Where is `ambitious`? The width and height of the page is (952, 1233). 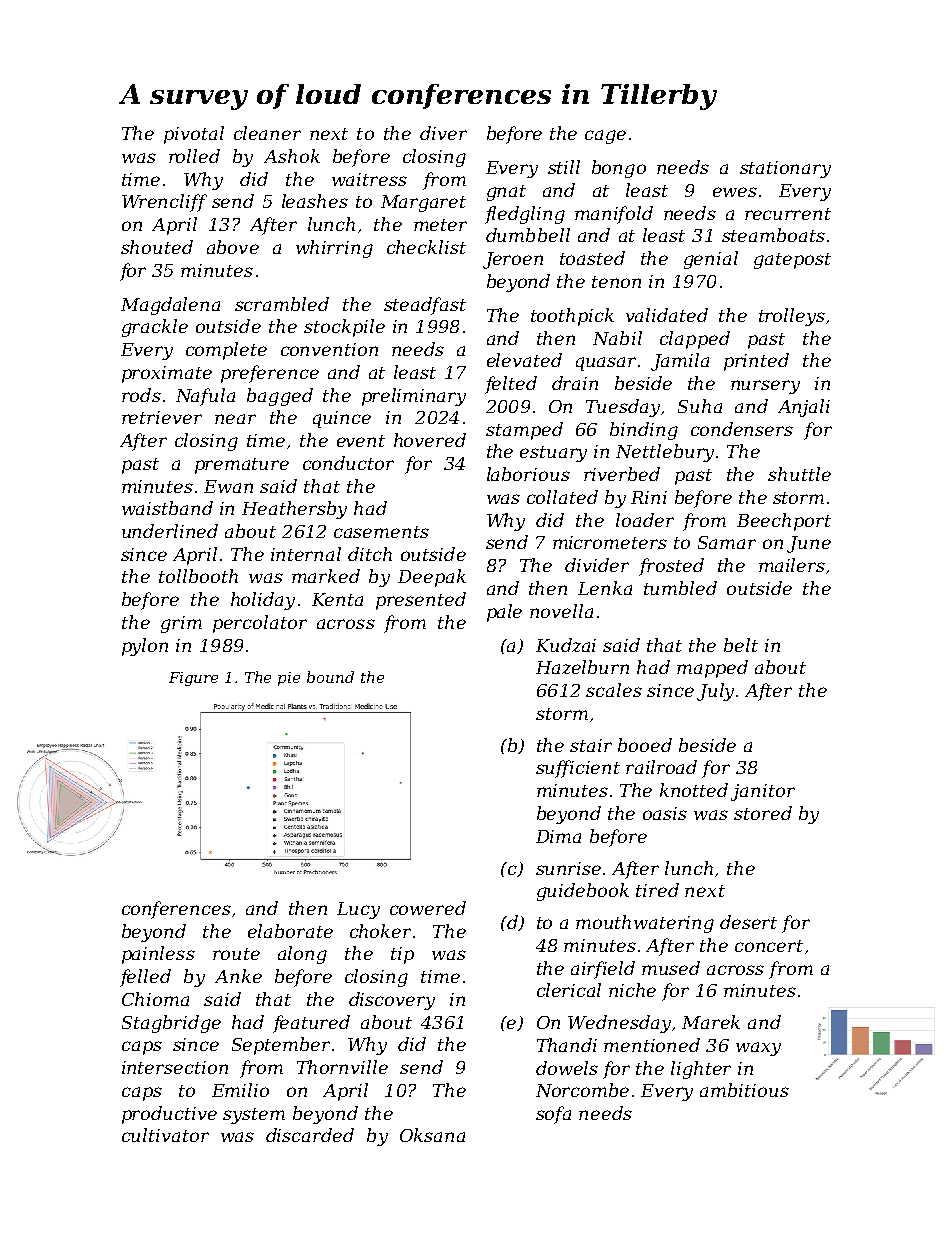 ambitious is located at coordinates (744, 1090).
